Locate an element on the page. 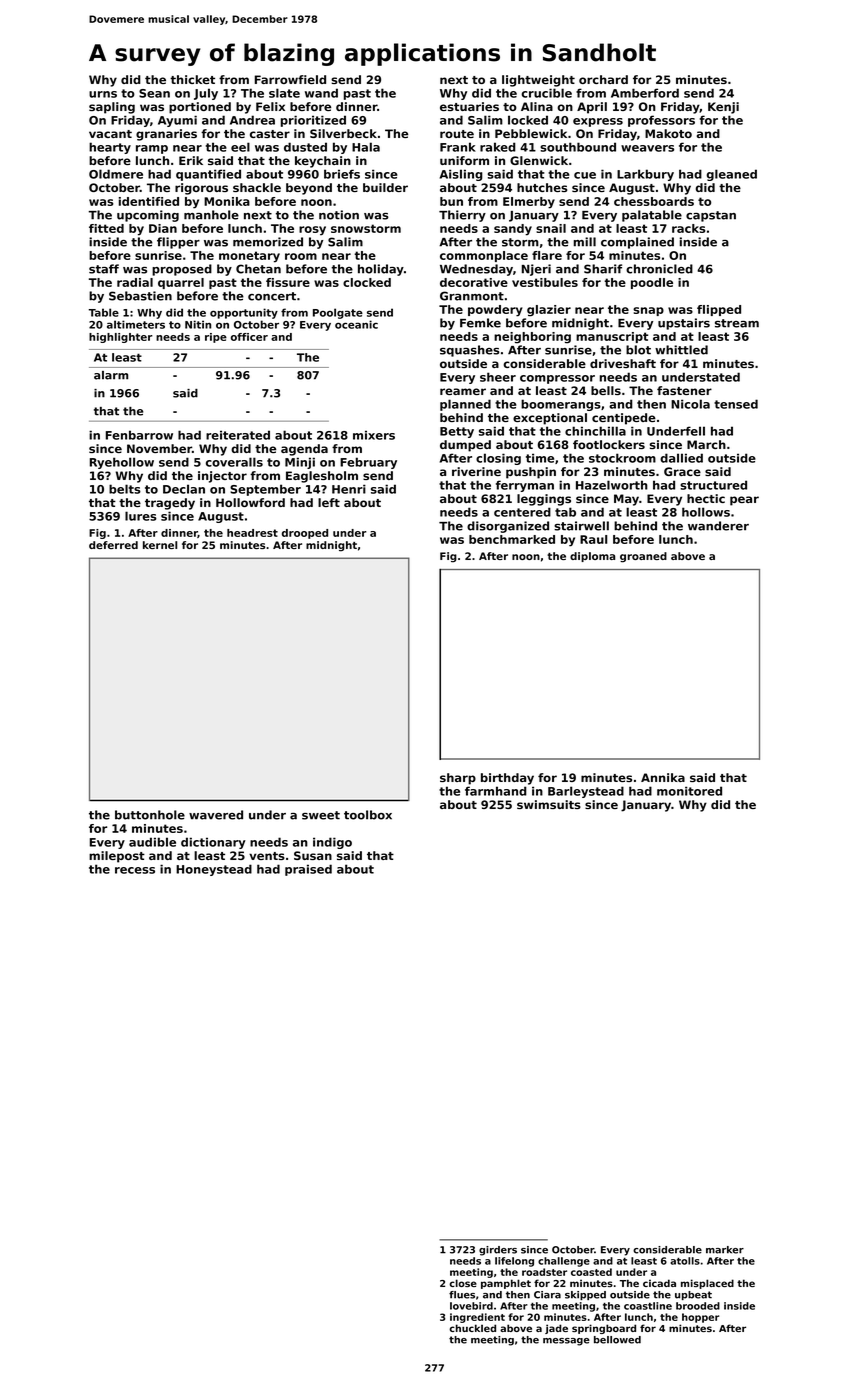 The image size is (849, 1400). Kenji is located at coordinates (723, 108).
